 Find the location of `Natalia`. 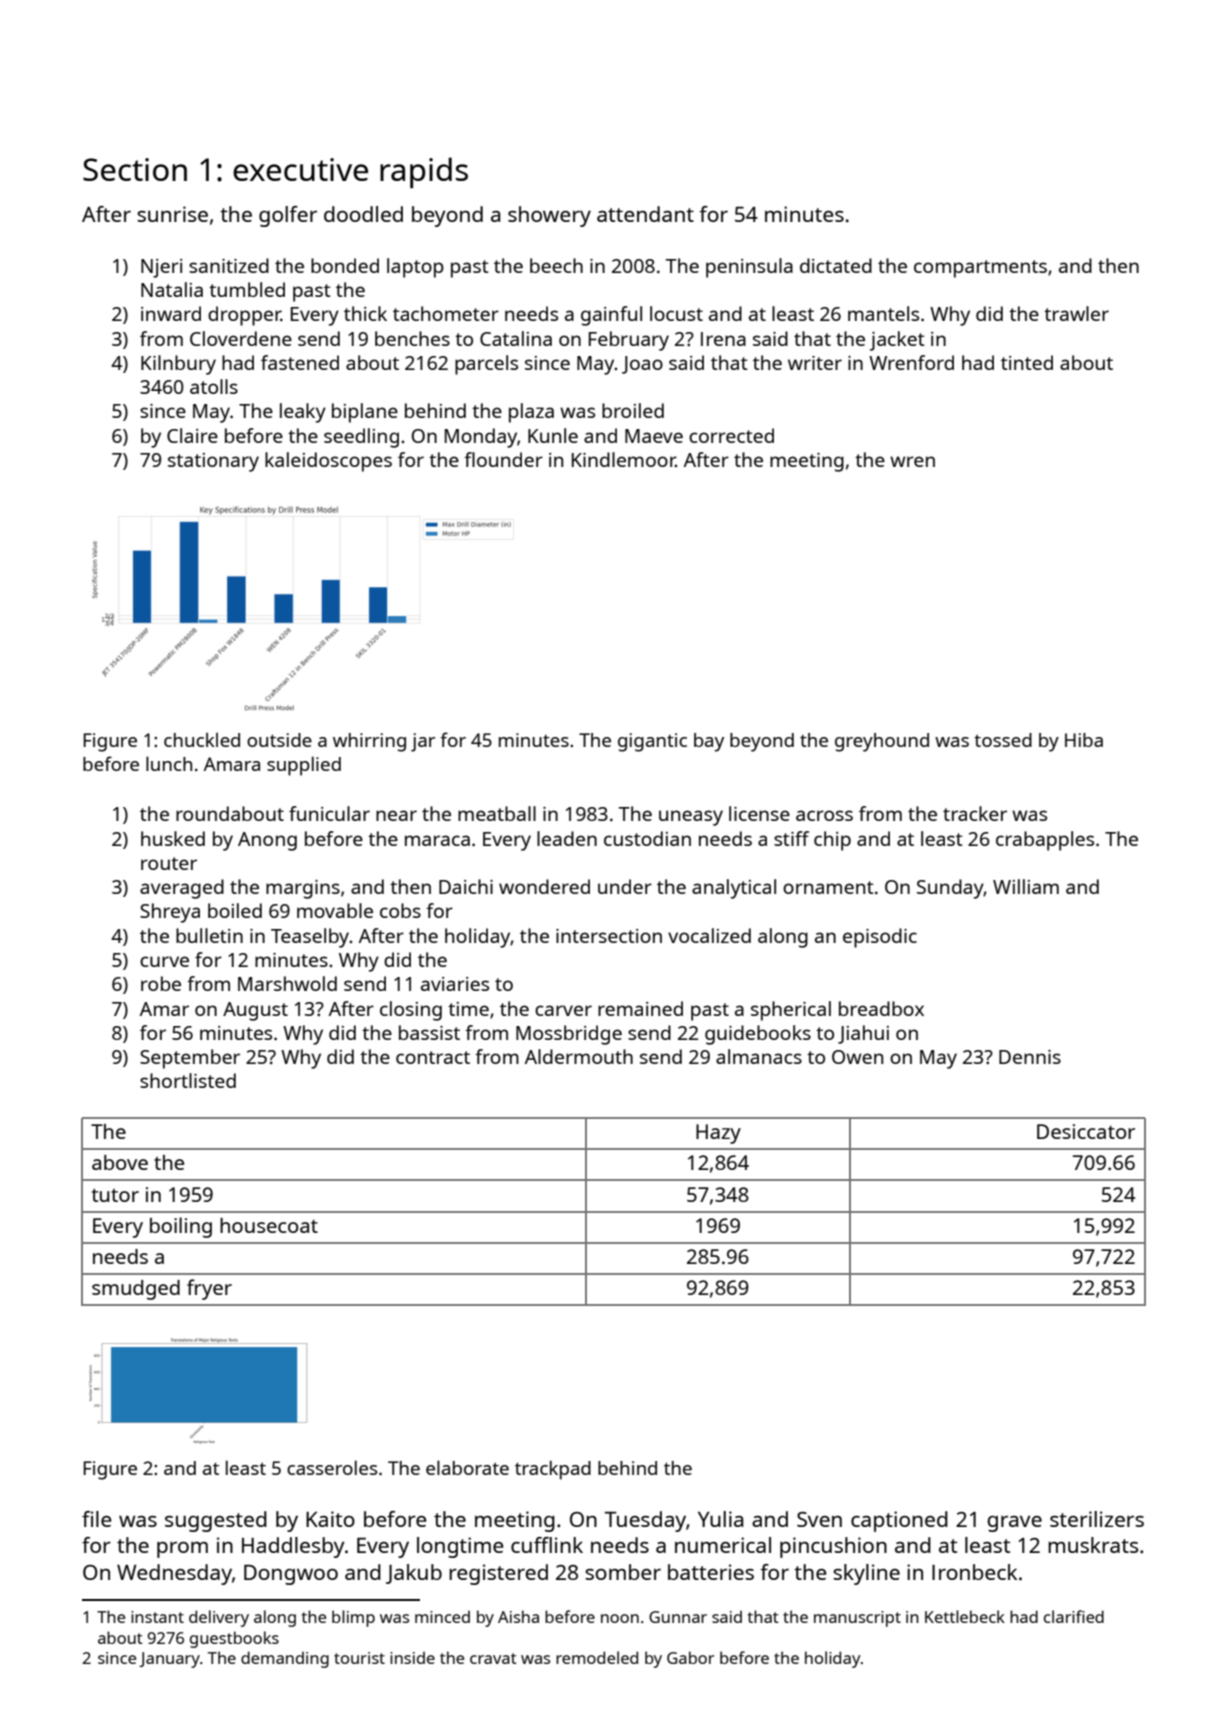

Natalia is located at coordinates (172, 289).
